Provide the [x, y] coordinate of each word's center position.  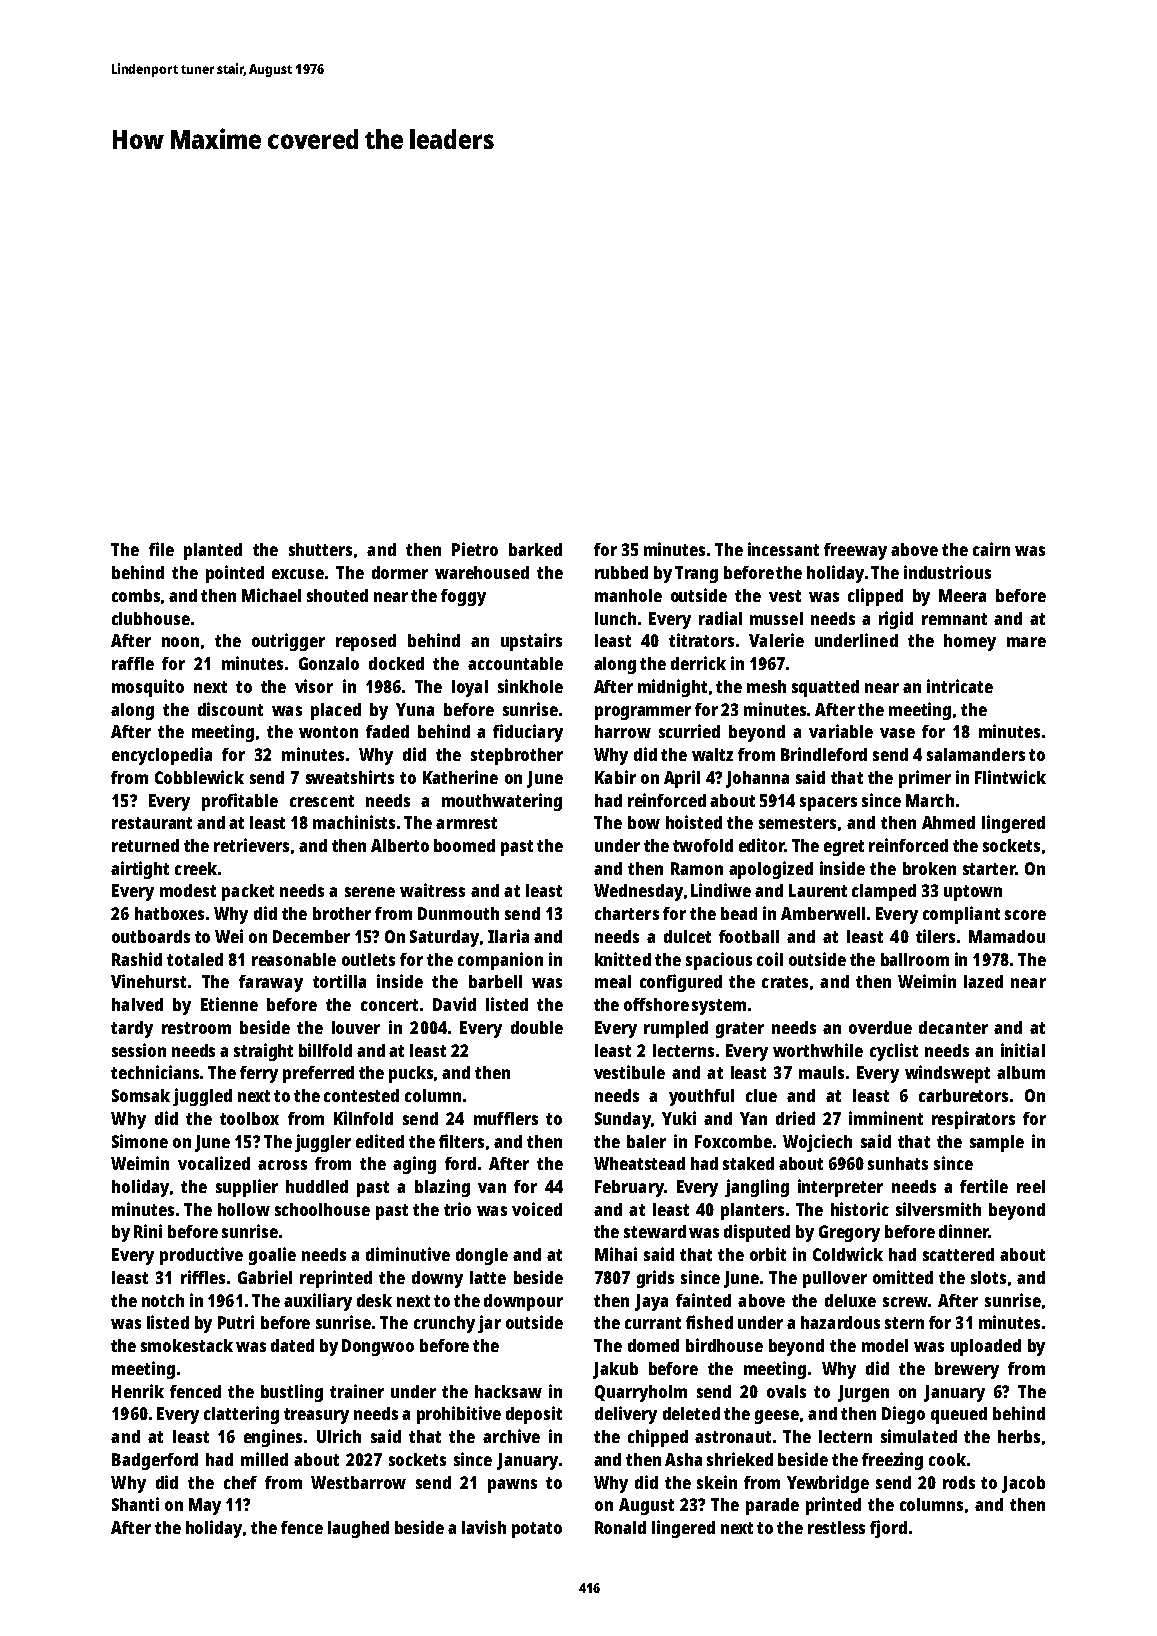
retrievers [251, 845]
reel [1031, 1186]
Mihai [616, 1254]
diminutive [408, 1254]
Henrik [138, 1391]
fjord [888, 1529]
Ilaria [508, 936]
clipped [875, 597]
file [161, 549]
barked [535, 549]
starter [989, 869]
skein [717, 1482]
